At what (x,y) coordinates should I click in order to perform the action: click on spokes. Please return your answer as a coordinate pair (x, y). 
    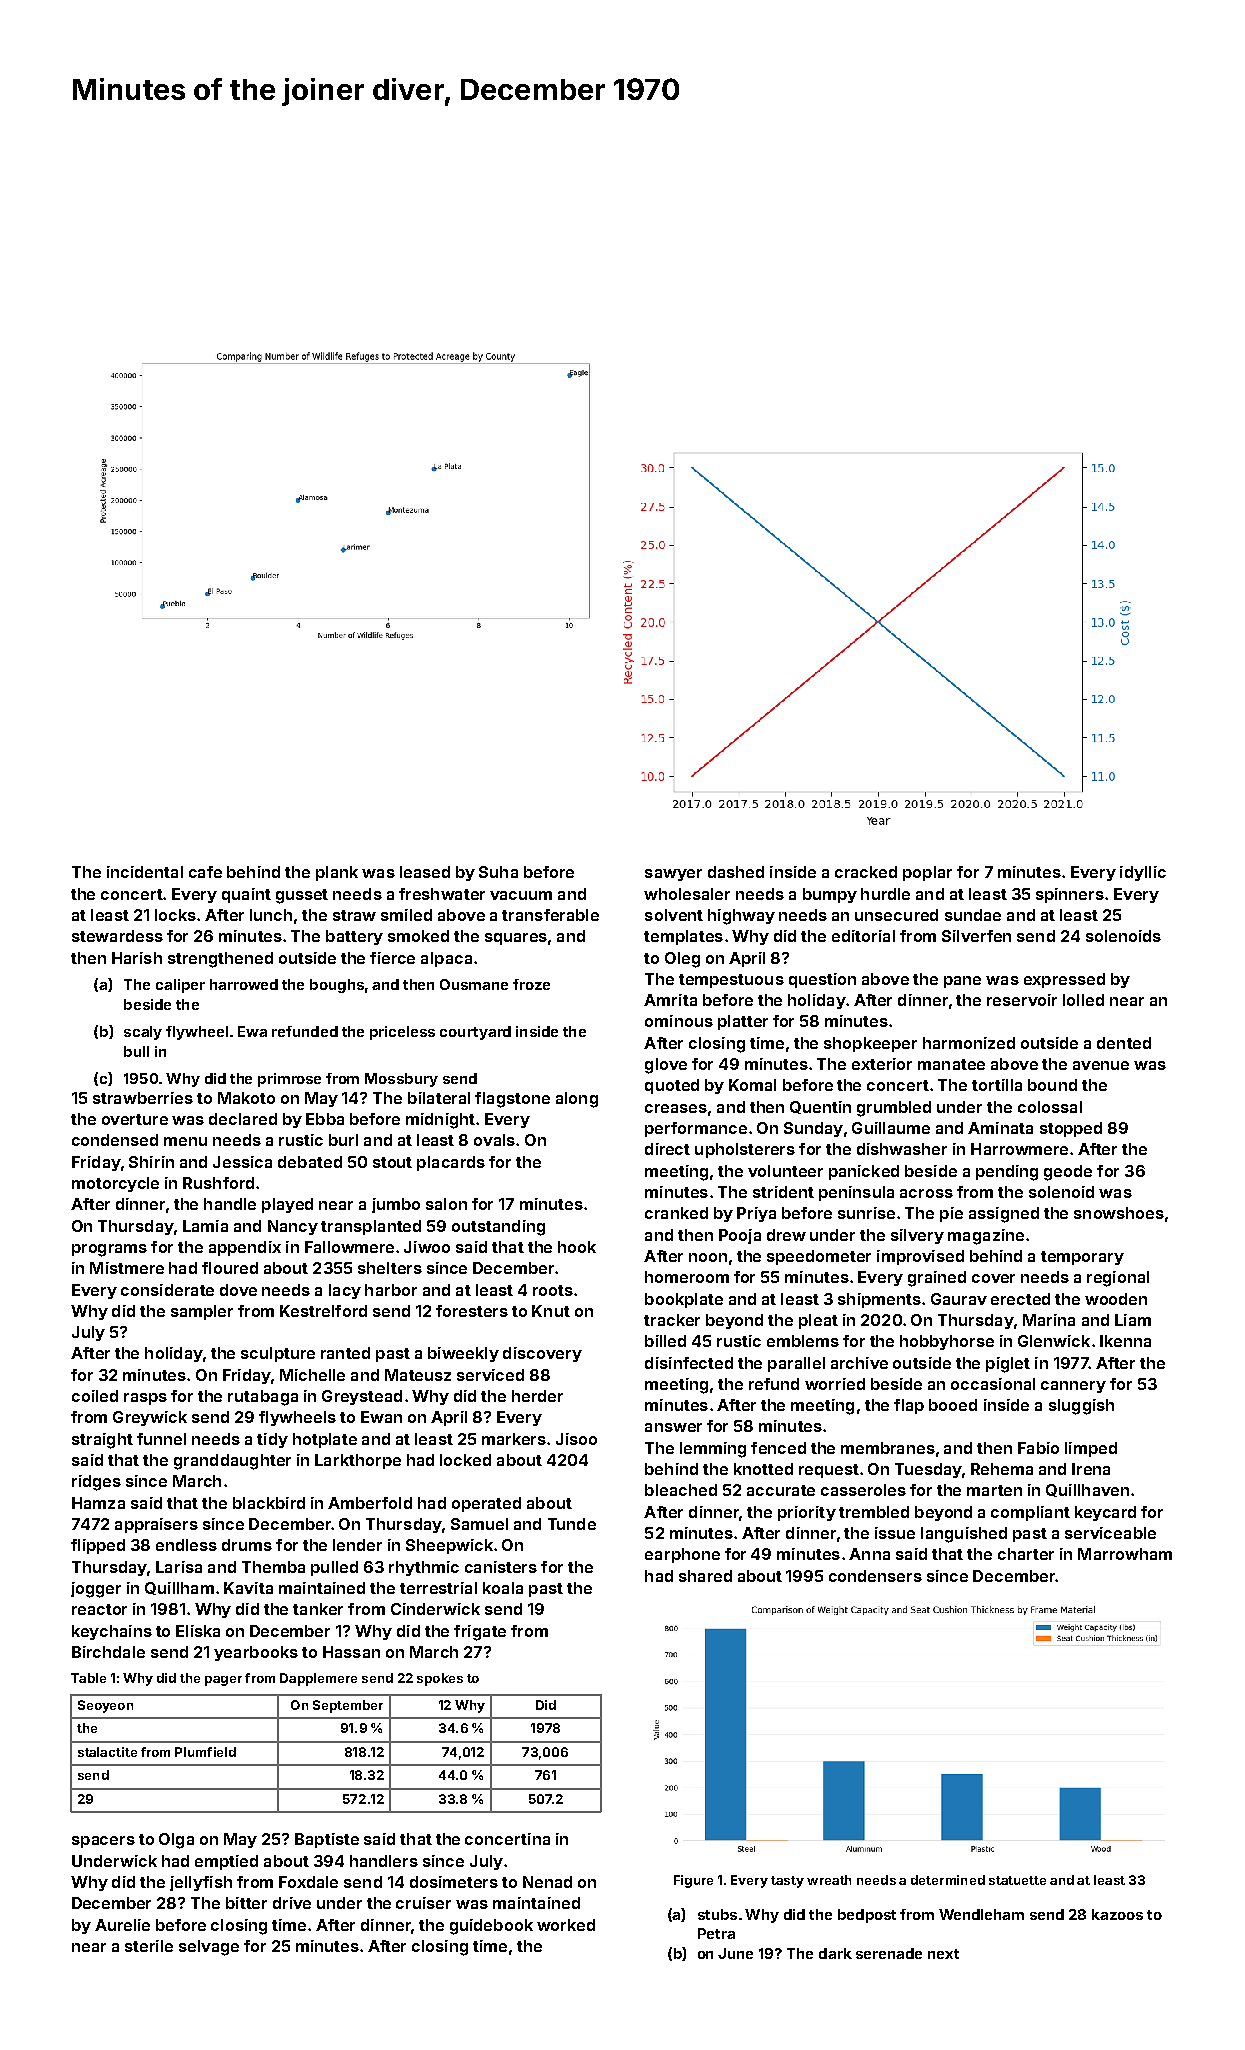
    Looking at the image, I should click on (440, 1679).
